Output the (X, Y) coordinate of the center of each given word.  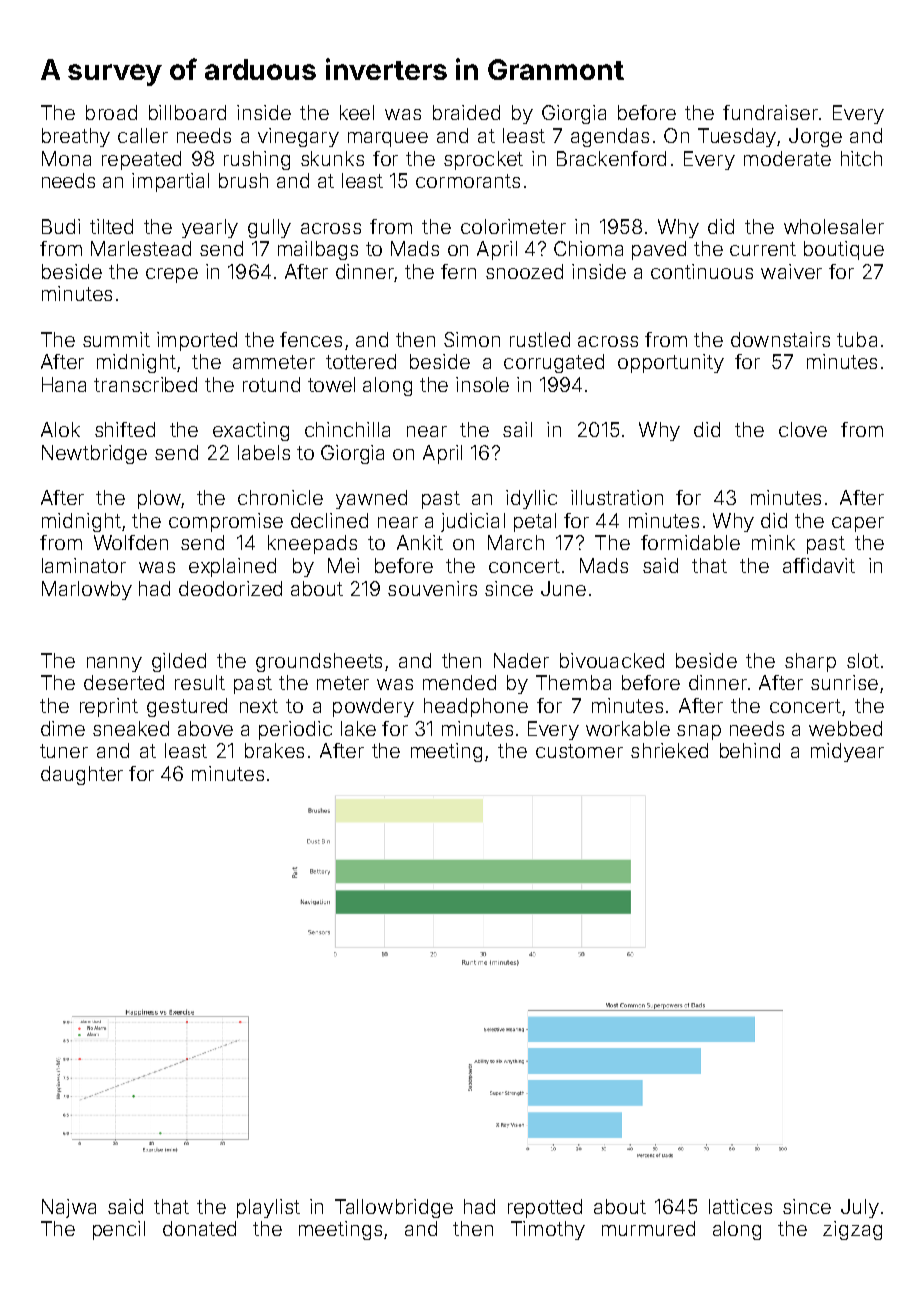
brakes (274, 750)
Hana (64, 384)
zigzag (852, 1230)
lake (358, 728)
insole (482, 384)
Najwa (69, 1208)
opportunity (671, 363)
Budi (61, 226)
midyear (847, 752)
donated (199, 1228)
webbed (845, 728)
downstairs (780, 339)
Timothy (548, 1230)
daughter (82, 775)
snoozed (524, 271)
